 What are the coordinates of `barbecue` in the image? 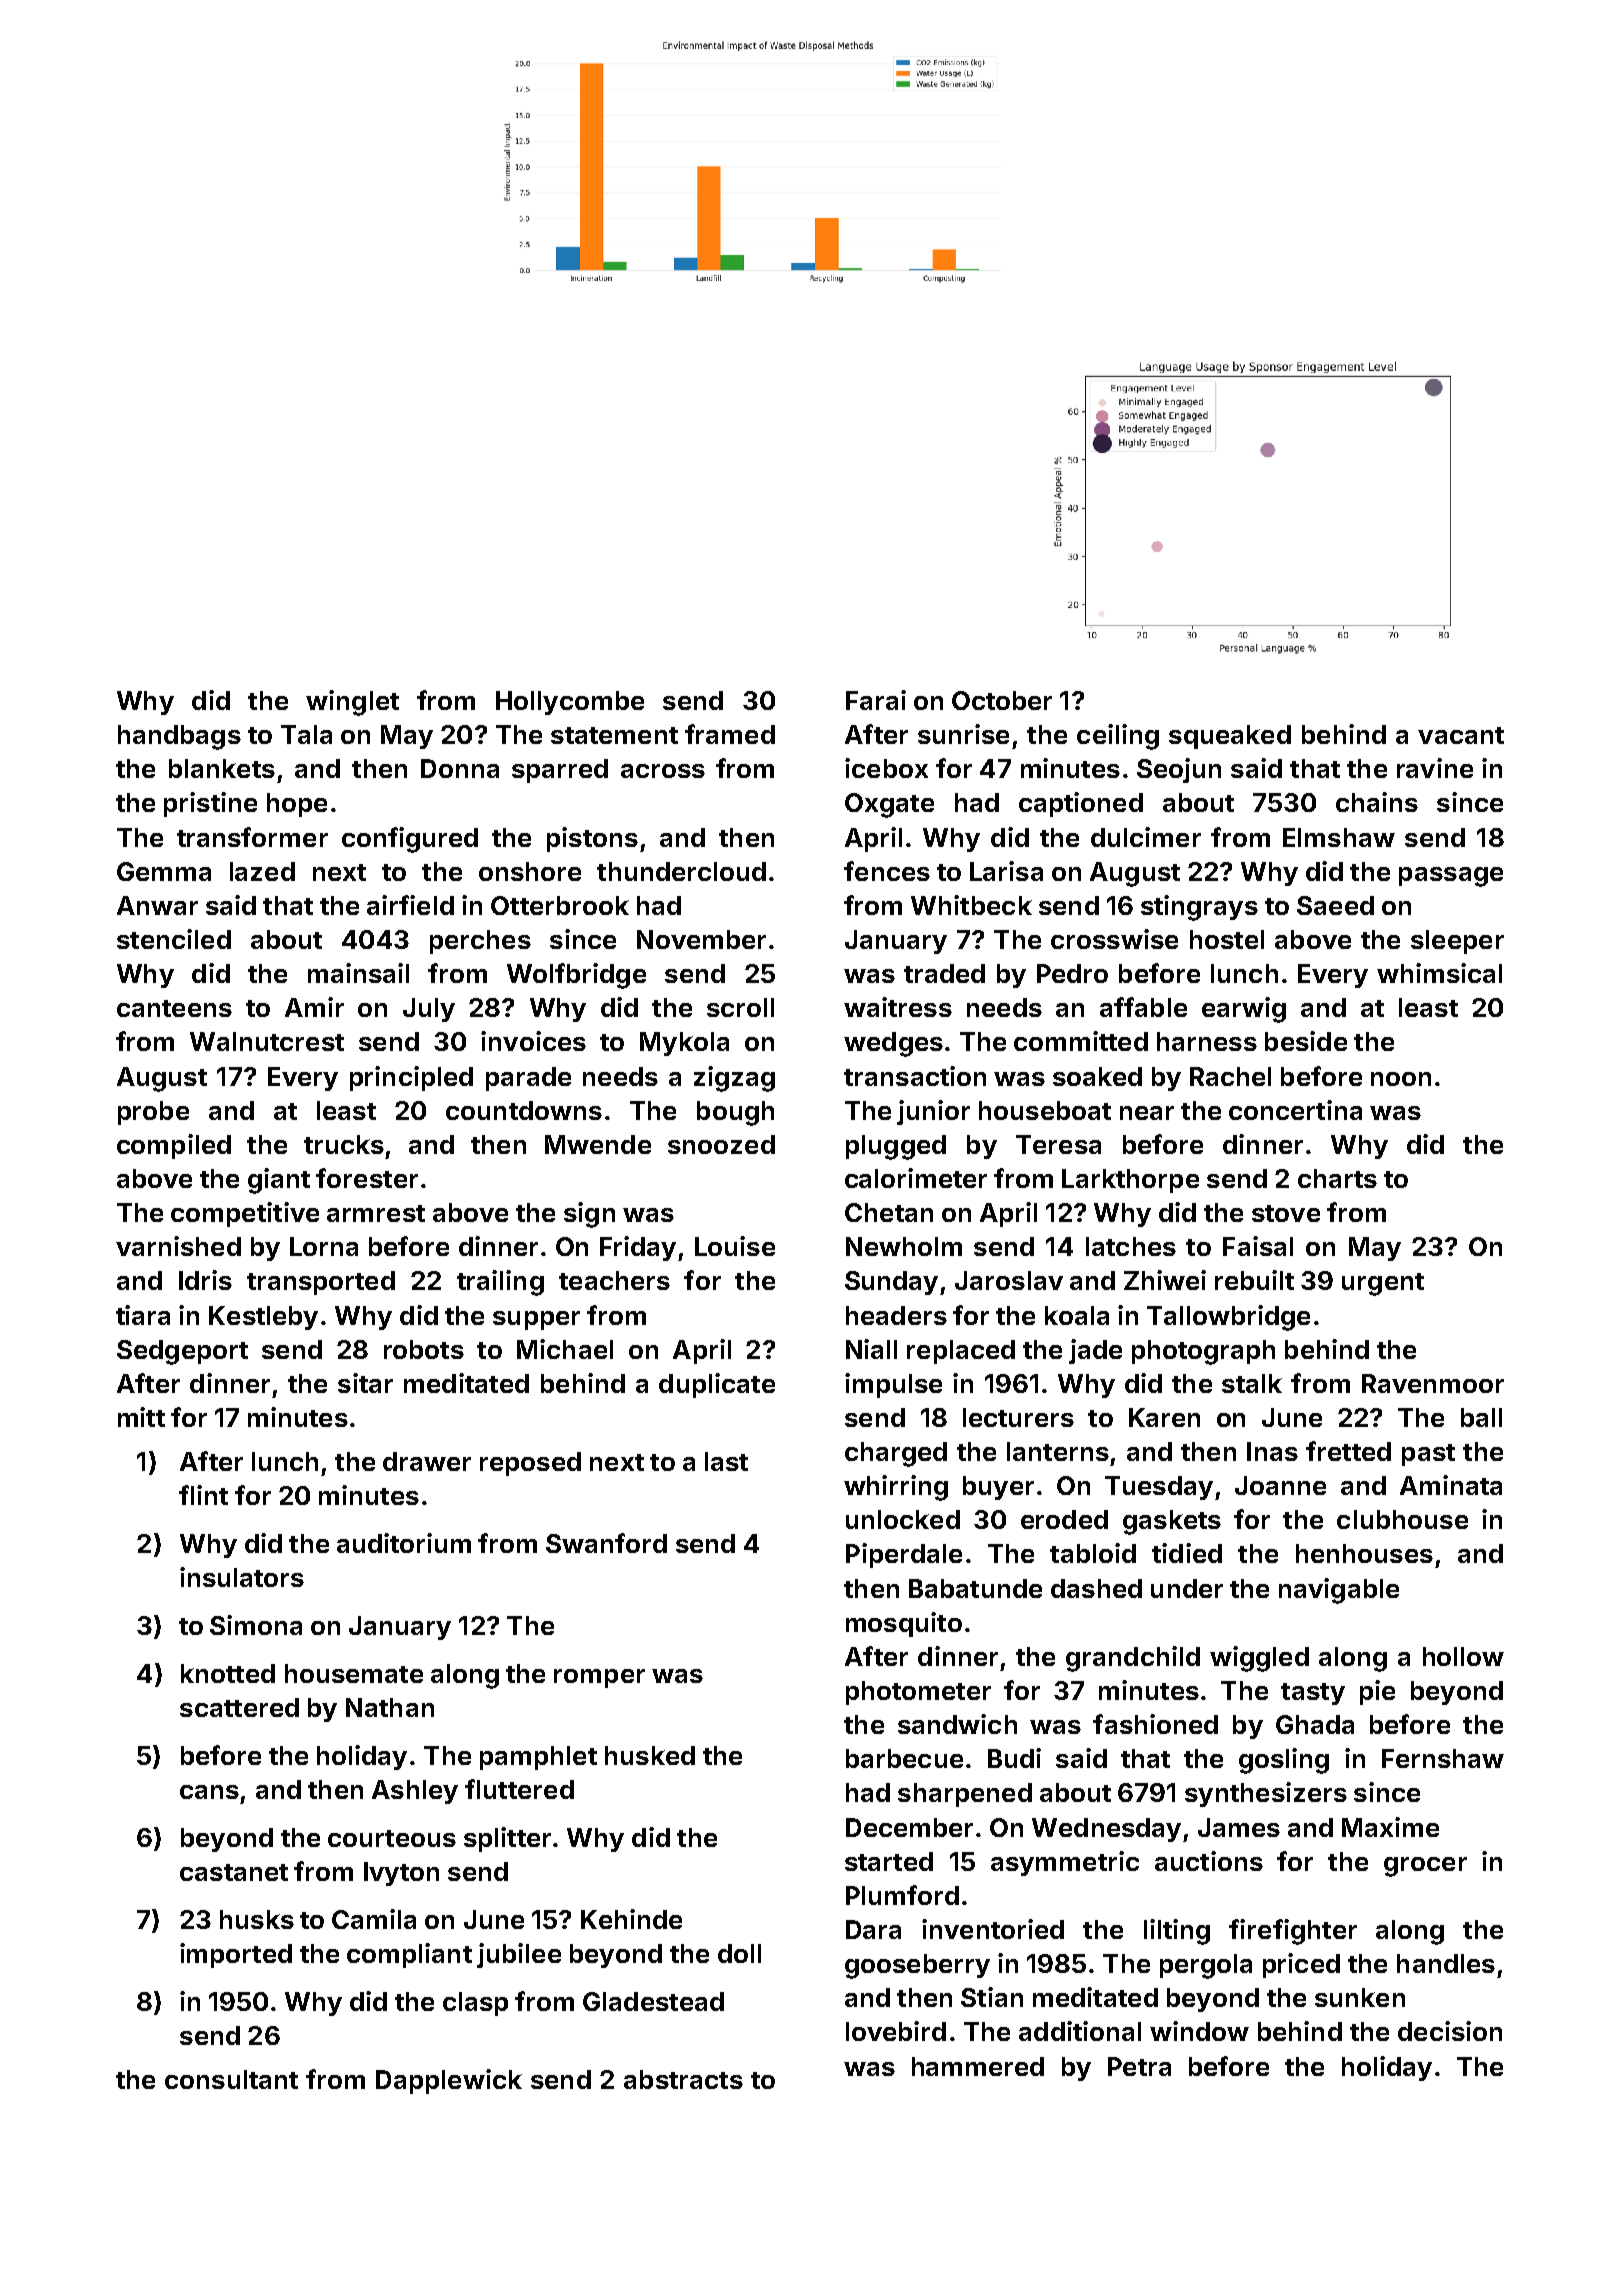 It's located at (904, 1758).
